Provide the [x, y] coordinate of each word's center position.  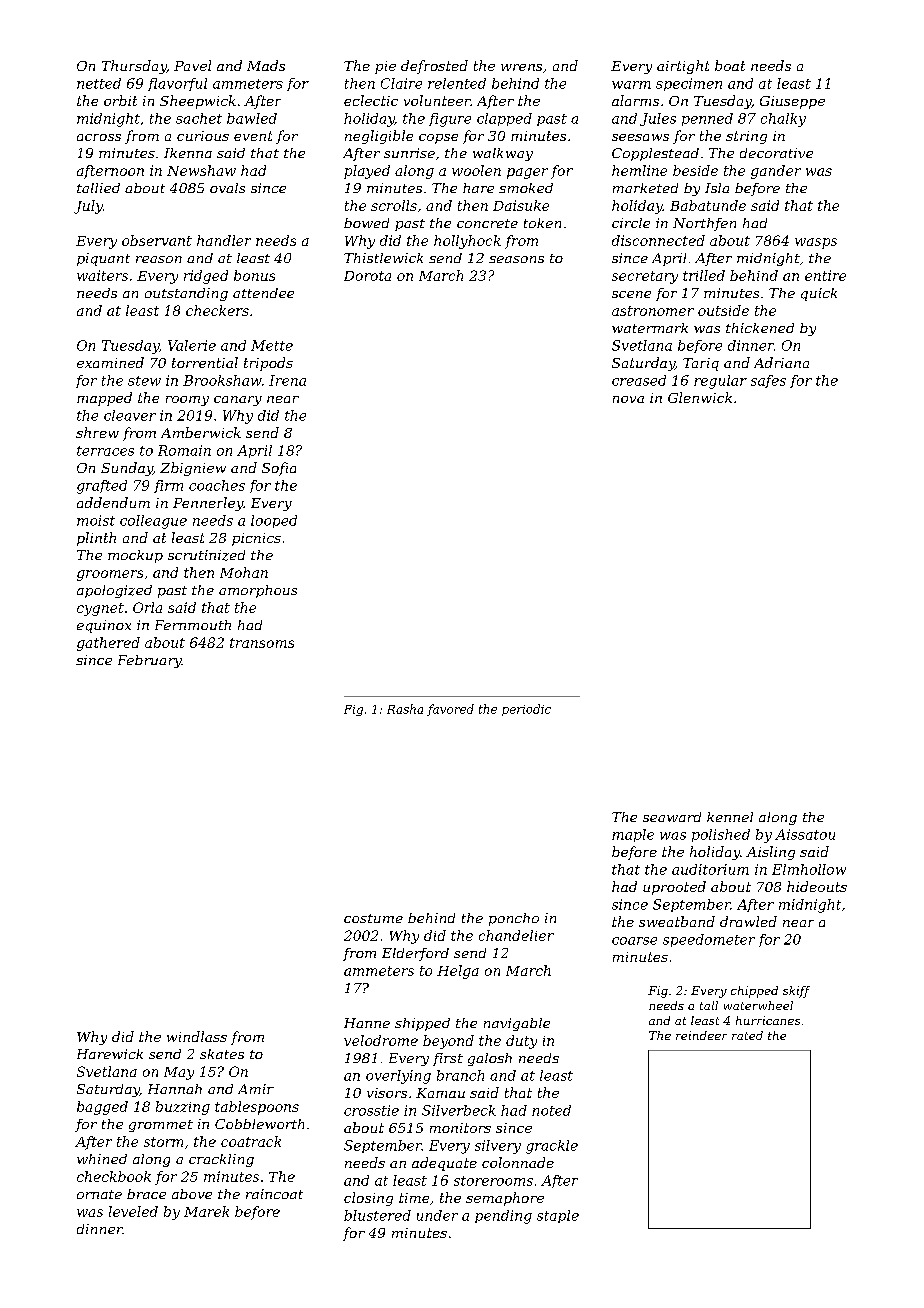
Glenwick [700, 397]
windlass [197, 1036]
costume [373, 918]
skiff [796, 992]
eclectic [371, 100]
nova [628, 399]
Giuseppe [792, 102]
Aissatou [805, 834]
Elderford [415, 954]
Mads [266, 65]
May [179, 1073]
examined [110, 362]
